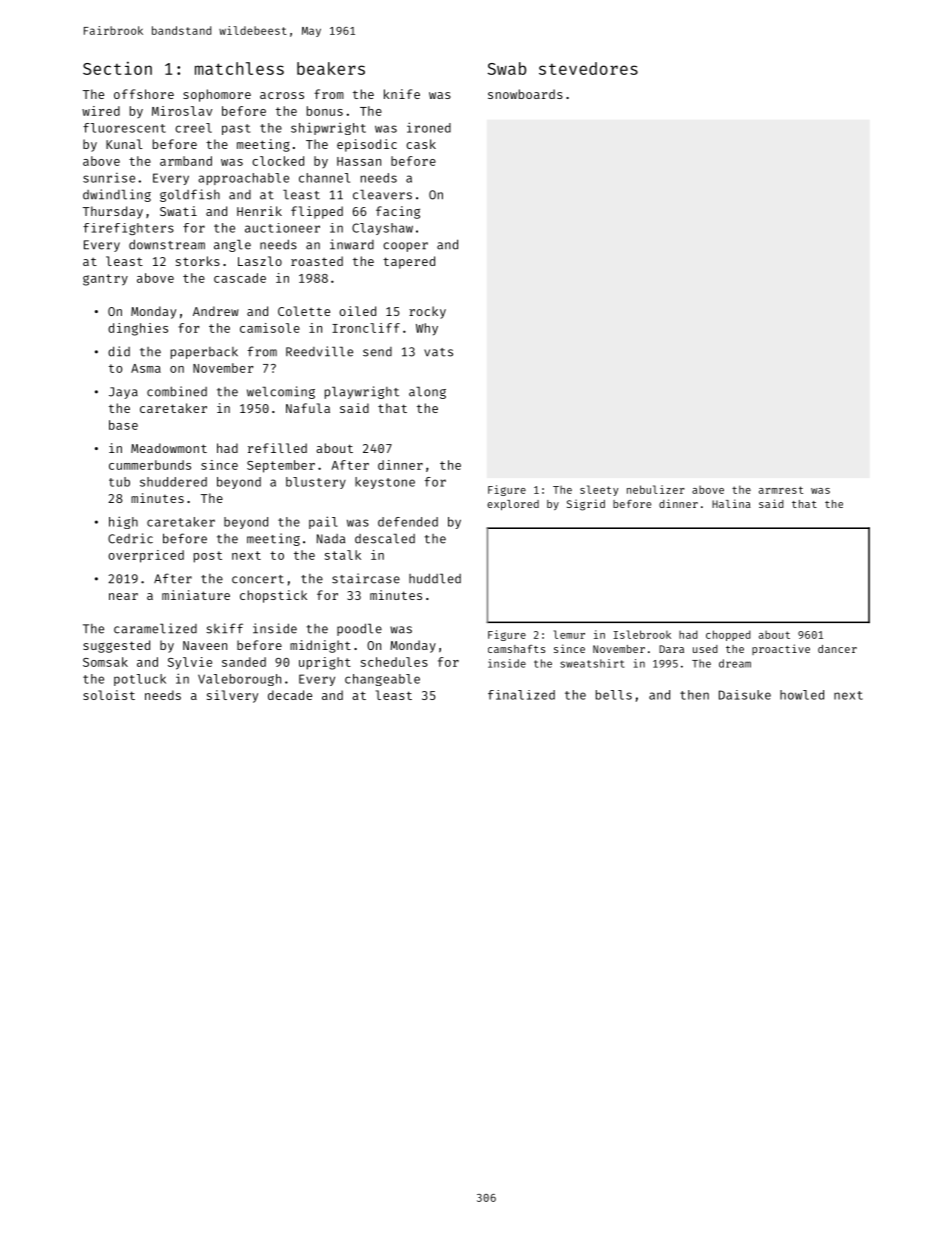  Describe the element at coordinates (316, 483) in the screenshot. I see `blustery` at that location.
